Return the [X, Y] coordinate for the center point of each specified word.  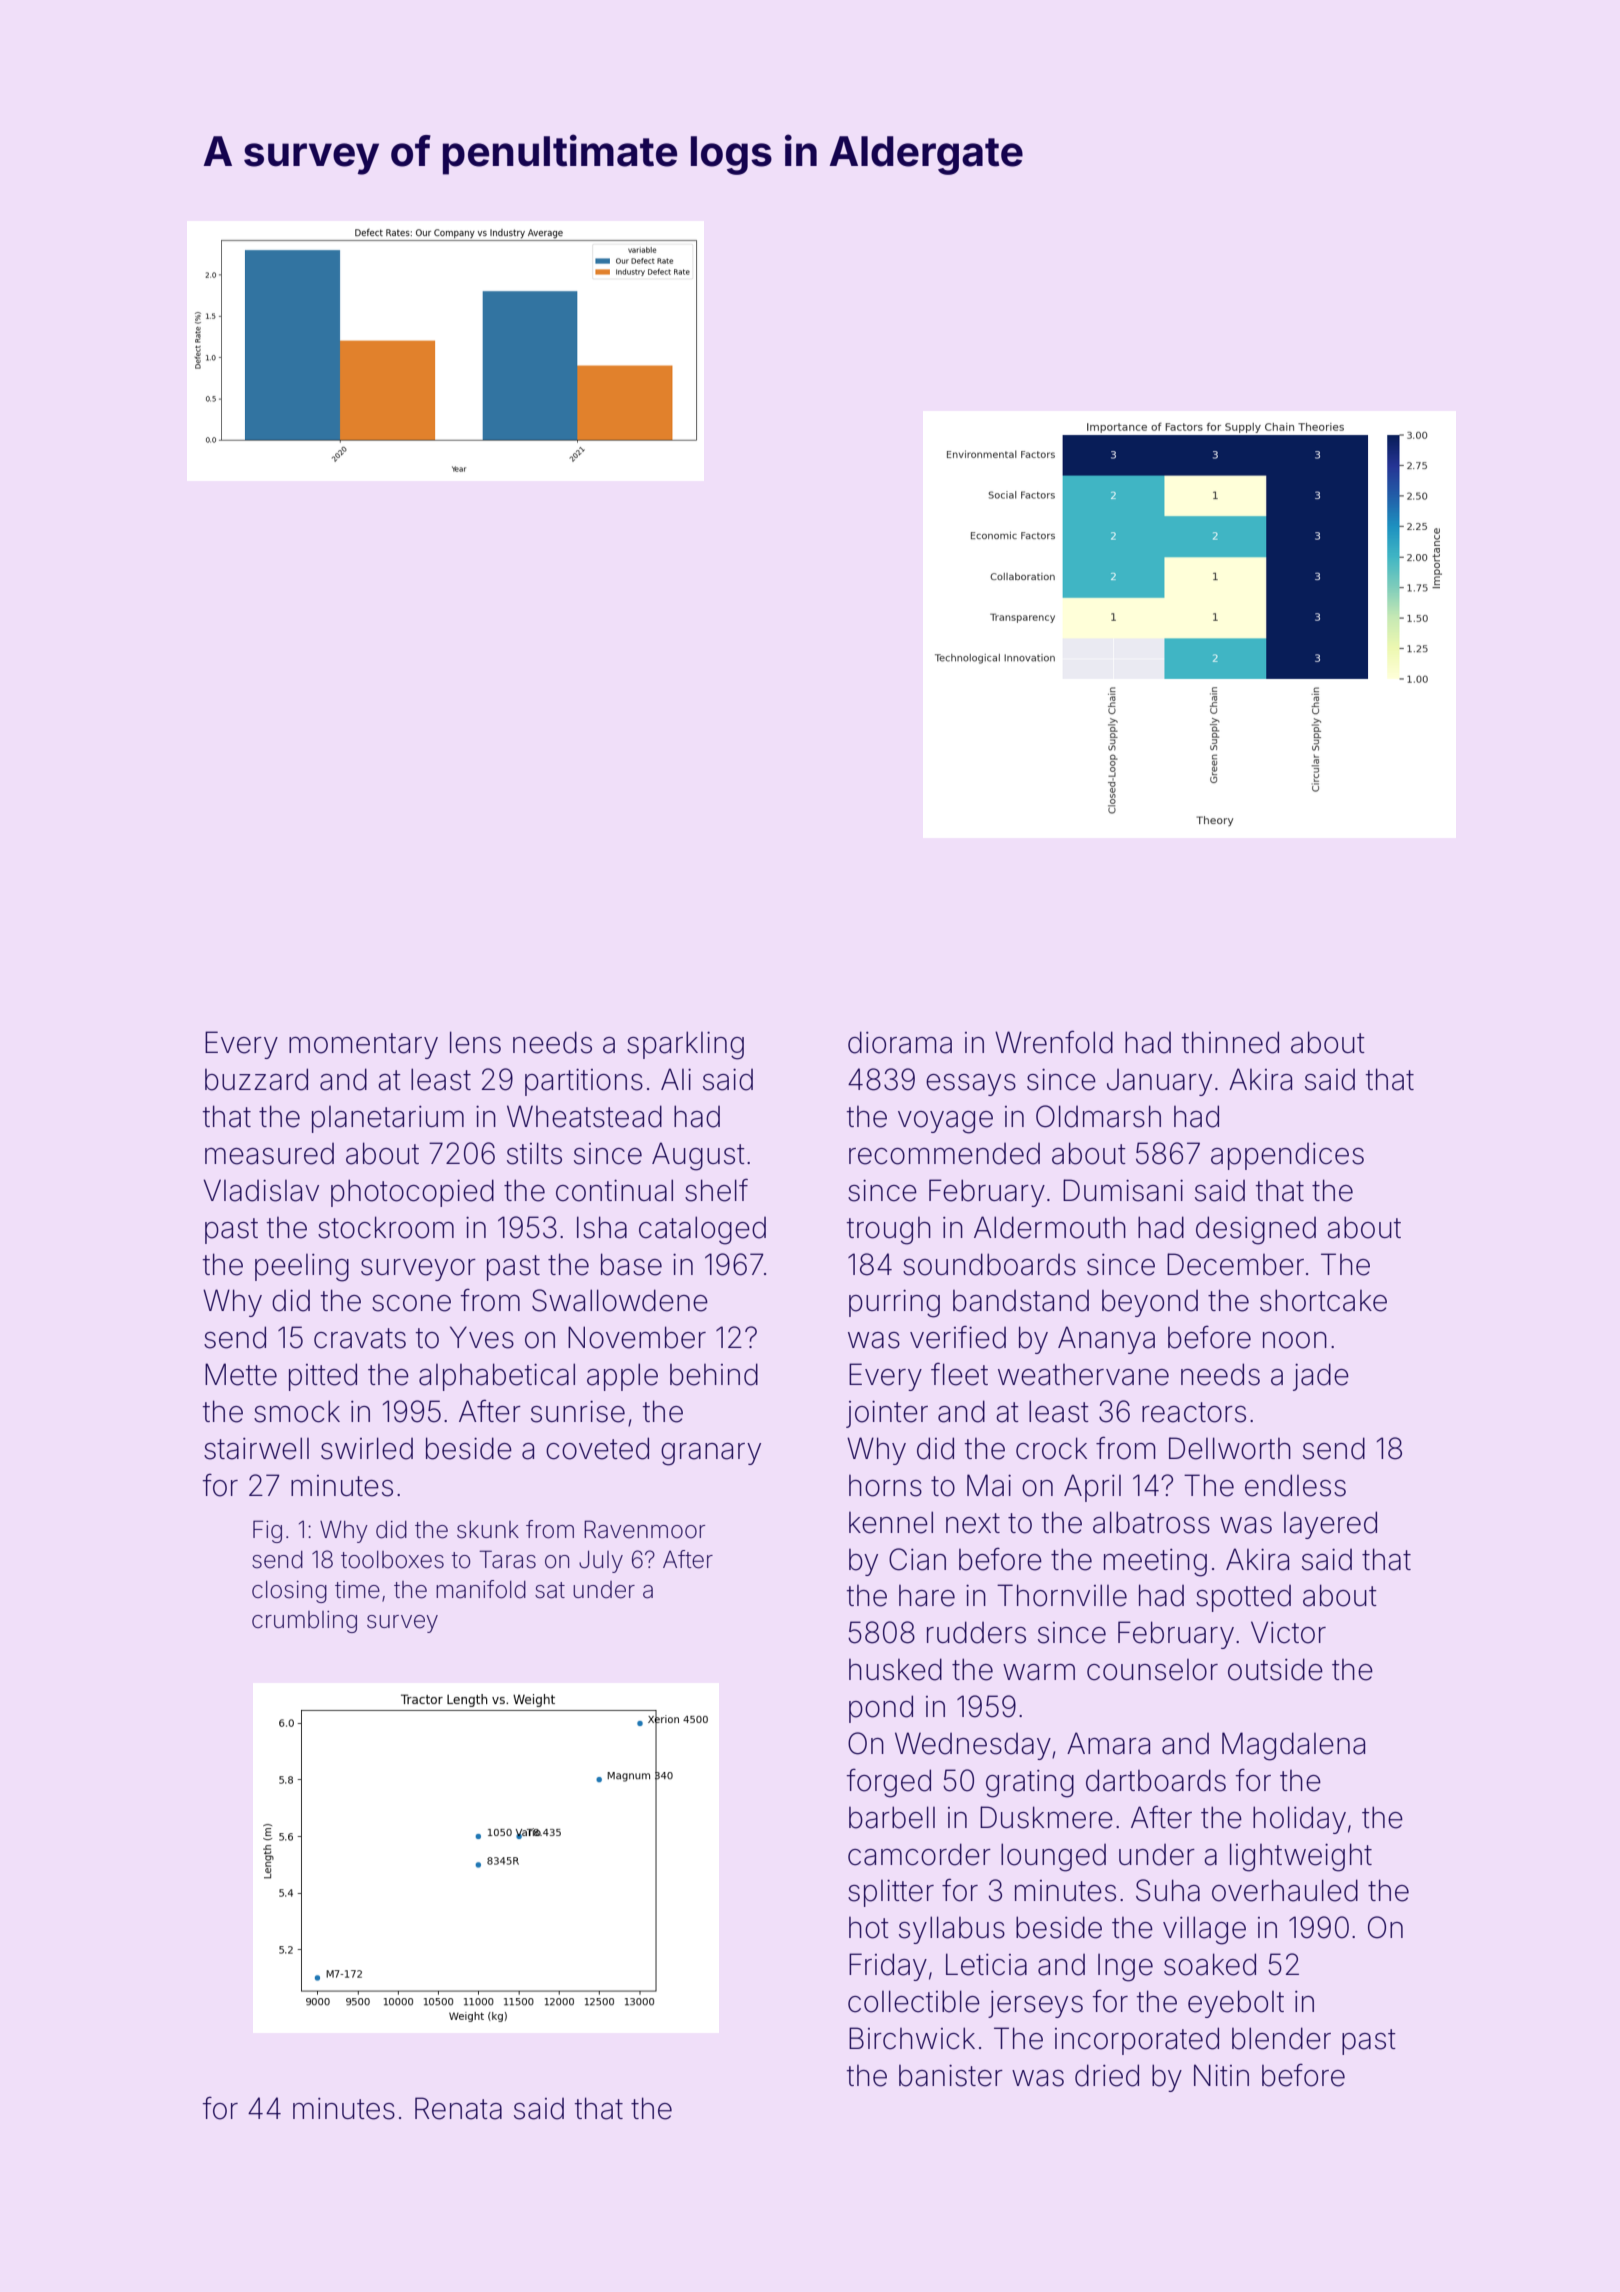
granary [711, 1454]
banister [951, 2076]
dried [1107, 2075]
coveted [597, 1448]
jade [1321, 1377]
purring [894, 1304]
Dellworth [1230, 1448]
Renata [458, 2108]
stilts [534, 1153]
